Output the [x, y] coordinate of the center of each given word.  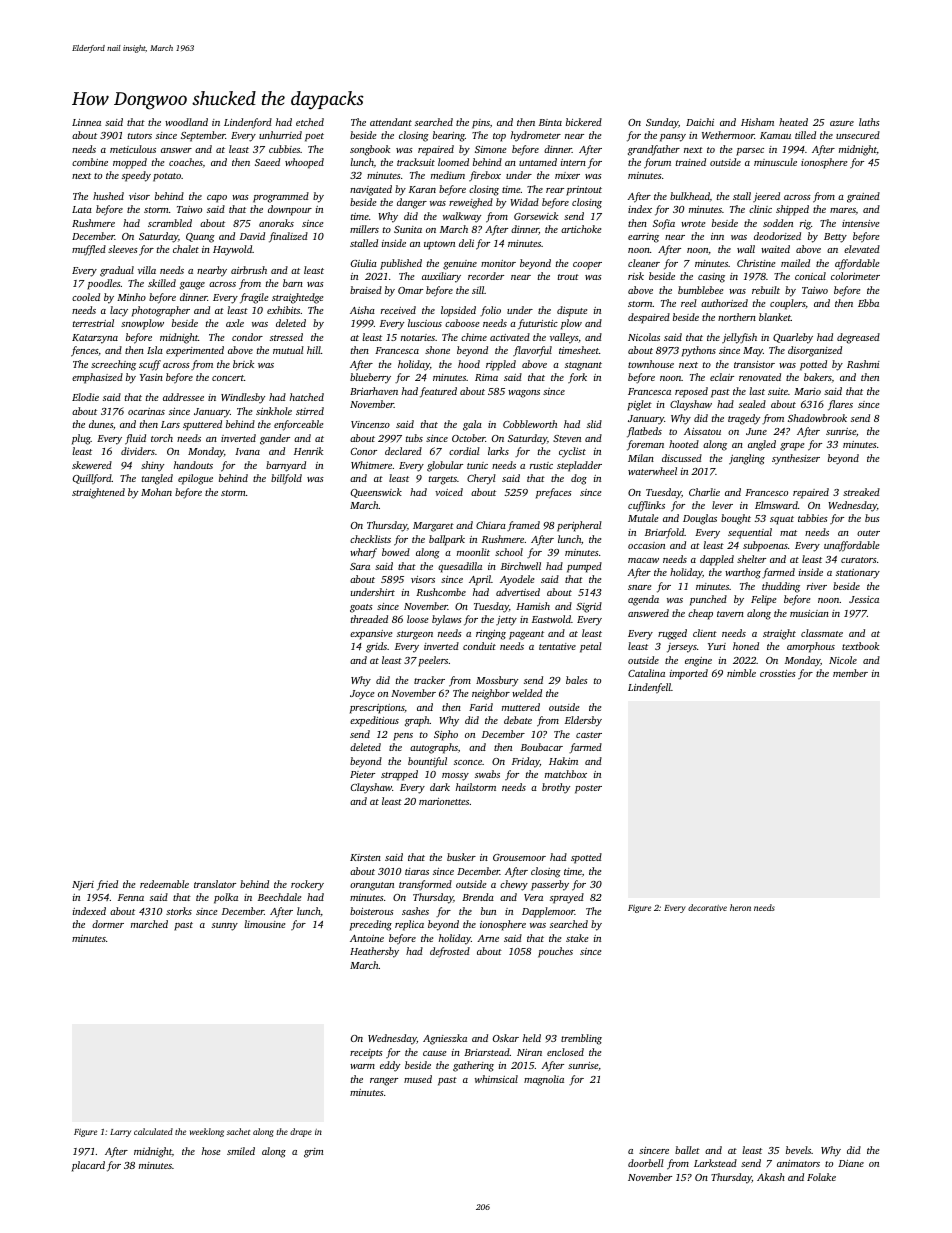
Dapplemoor [548, 912]
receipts [366, 1054]
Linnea [86, 122]
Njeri [83, 886]
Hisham [757, 122]
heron [740, 907]
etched [310, 122]
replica [409, 925]
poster [588, 789]
